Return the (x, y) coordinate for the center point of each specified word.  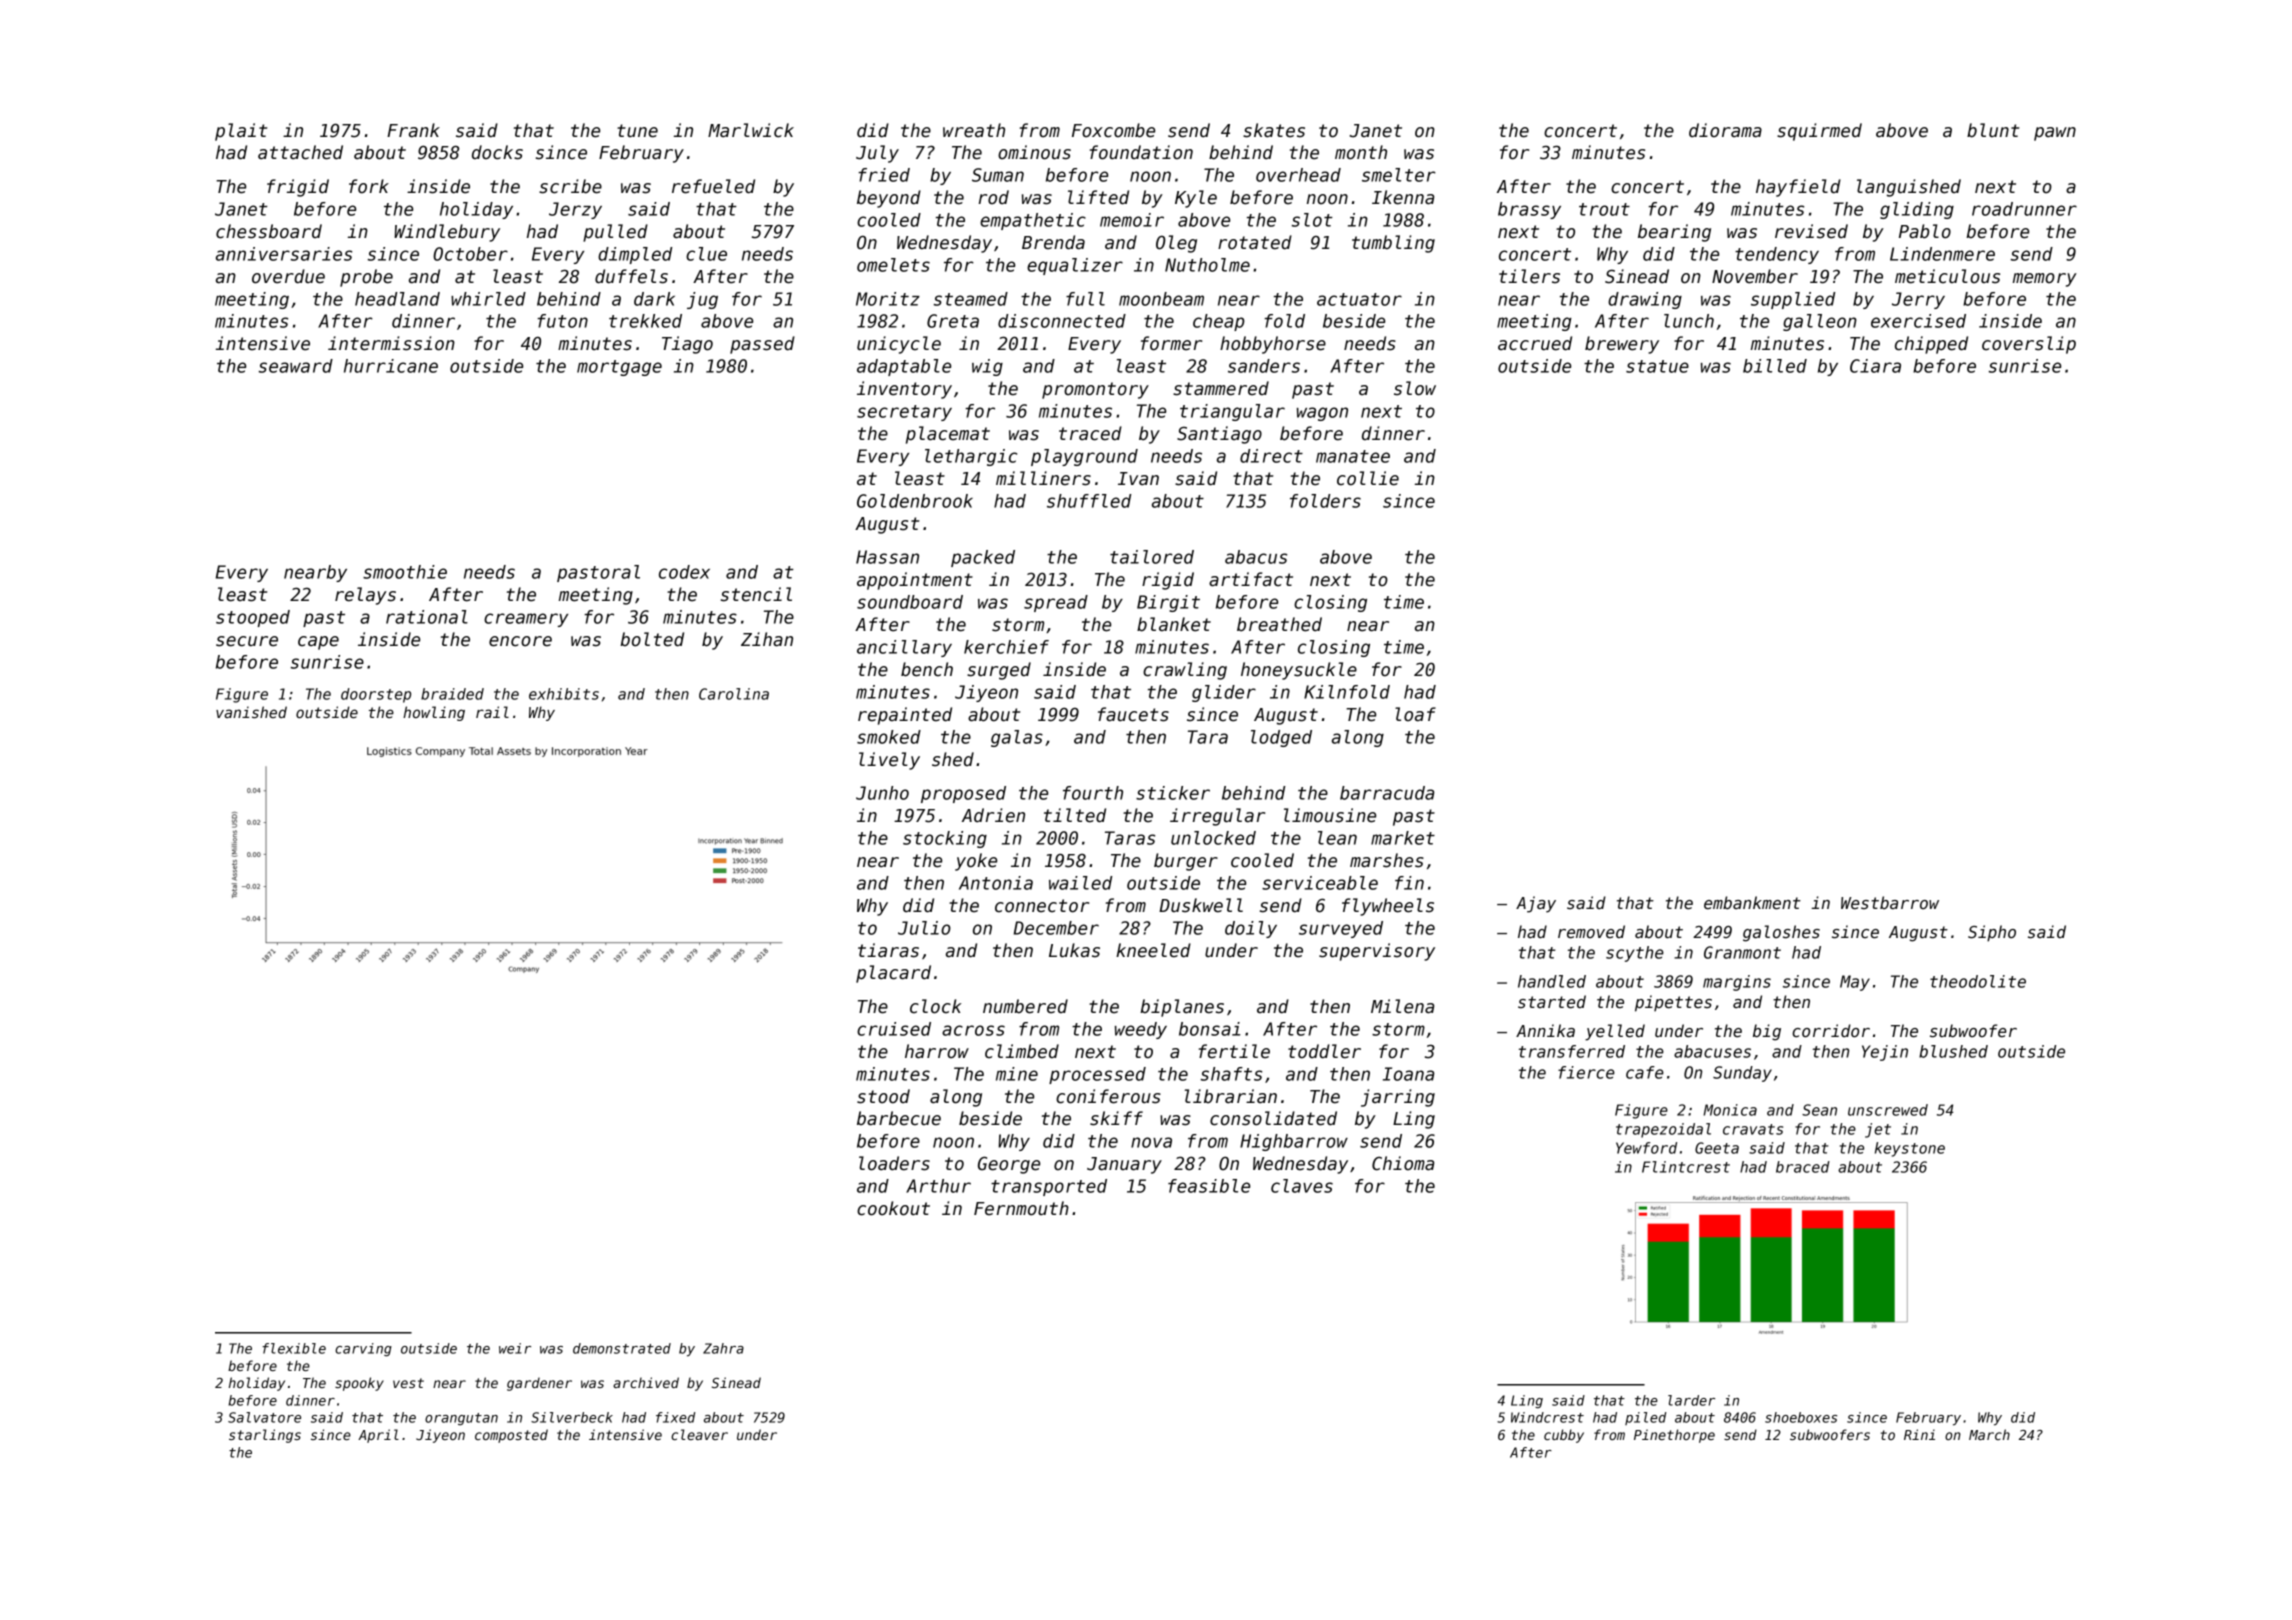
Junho (882, 793)
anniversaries (284, 254)
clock (936, 1006)
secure (247, 641)
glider (1224, 693)
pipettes (1673, 1003)
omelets (893, 265)
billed (1775, 366)
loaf (1415, 714)
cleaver (699, 1434)
